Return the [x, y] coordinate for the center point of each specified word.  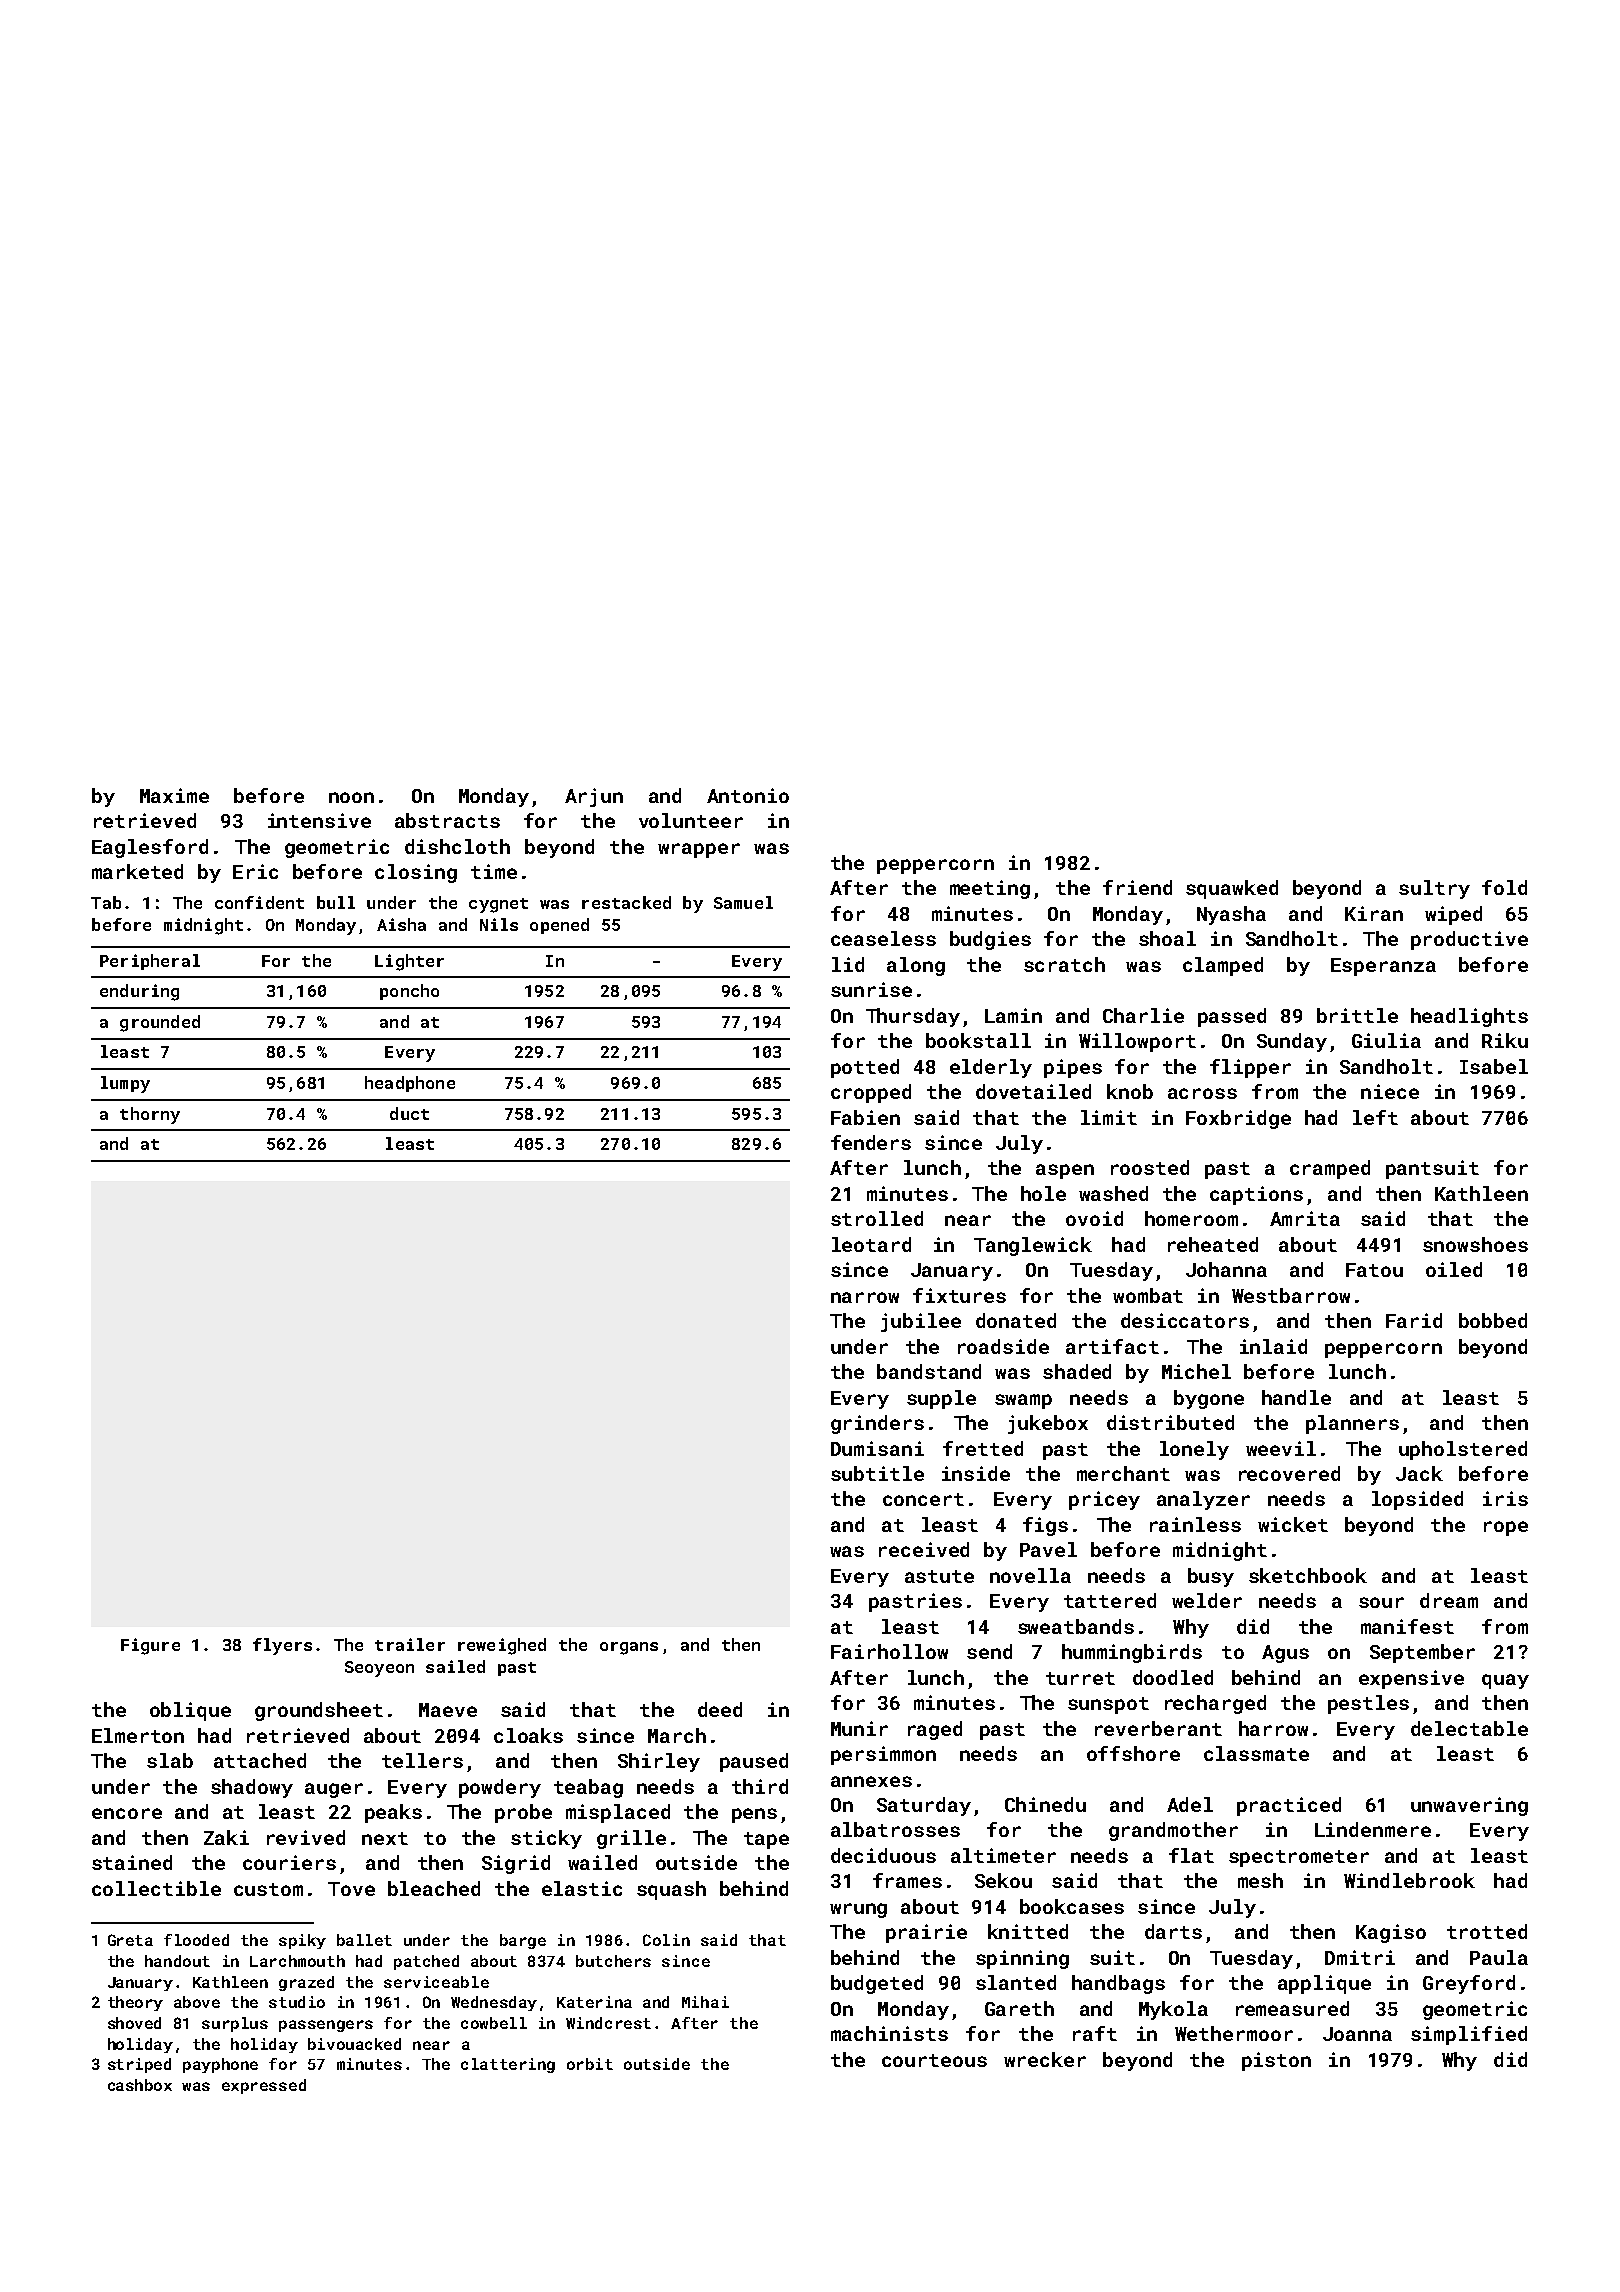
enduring [139, 992]
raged [935, 1730]
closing [416, 873]
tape [766, 1840]
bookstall [978, 1040]
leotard [871, 1244]
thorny [150, 1115]
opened [559, 926]
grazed [306, 1983]
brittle [1357, 1015]
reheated [1213, 1244]
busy [1211, 1577]
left [1375, 1117]
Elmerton [138, 1735]
